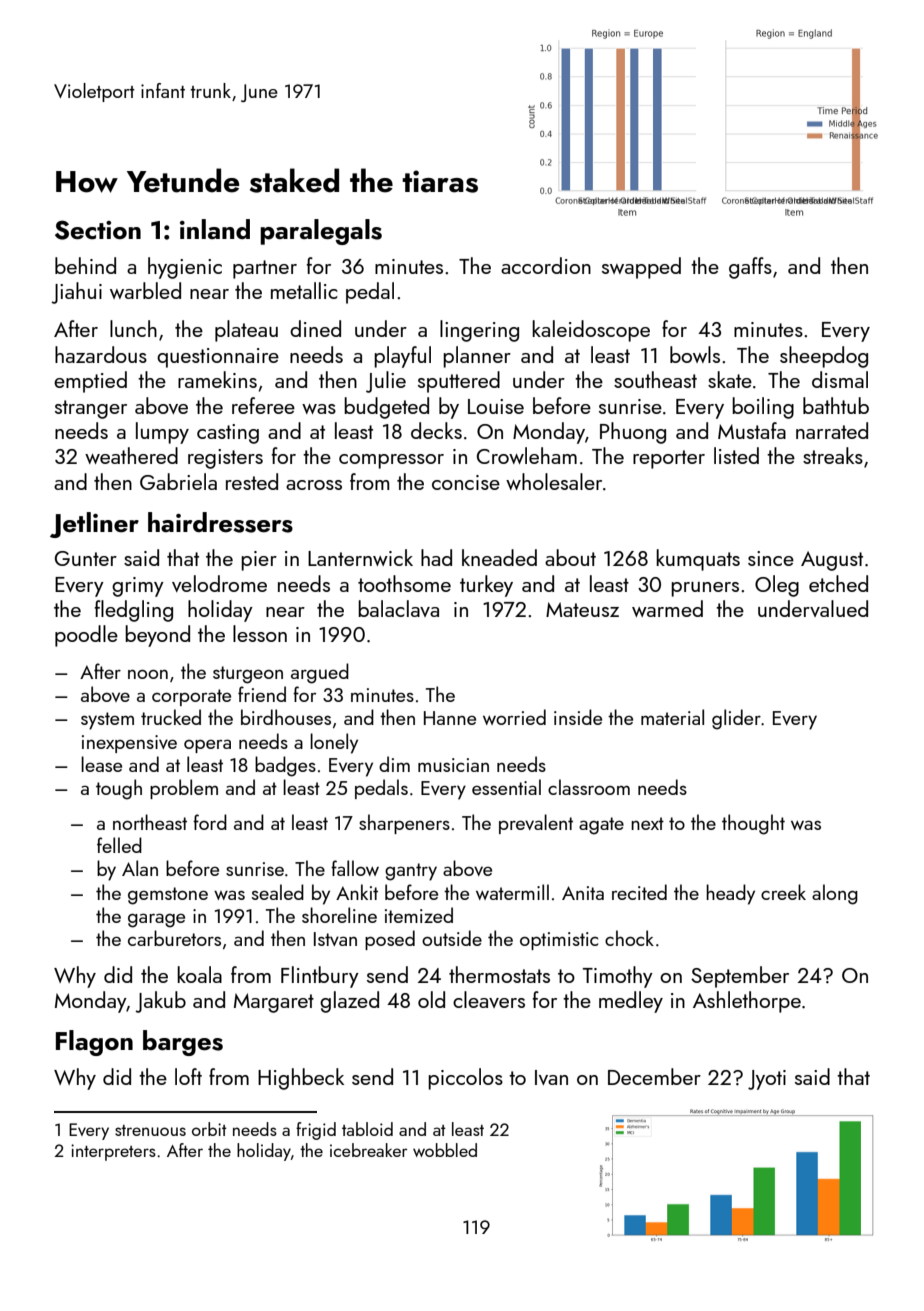  What do you see at coordinates (833, 455) in the image?
I see `streaks` at bounding box center [833, 455].
